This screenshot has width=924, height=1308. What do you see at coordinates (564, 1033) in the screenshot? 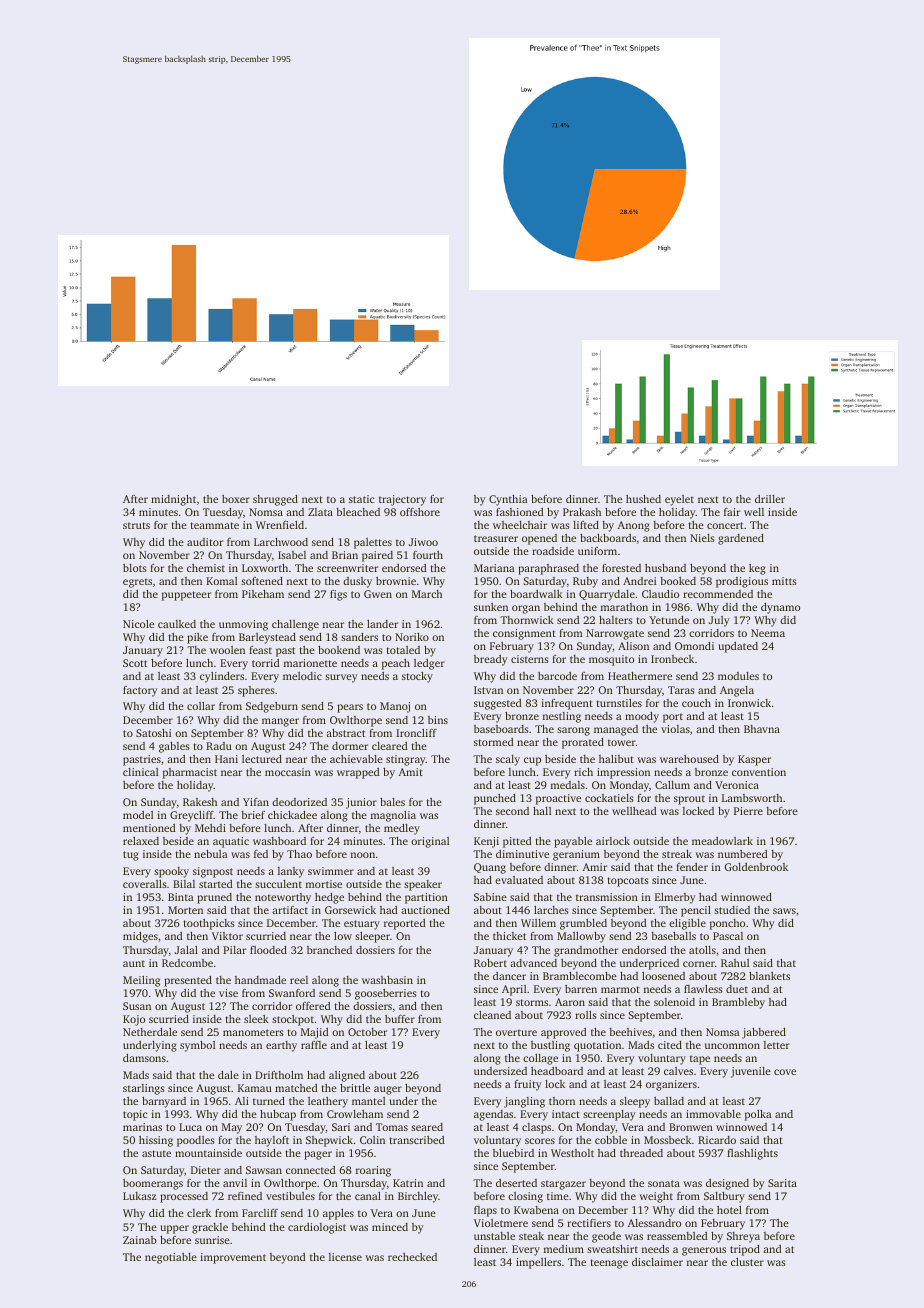
I see `approved` at bounding box center [564, 1033].
